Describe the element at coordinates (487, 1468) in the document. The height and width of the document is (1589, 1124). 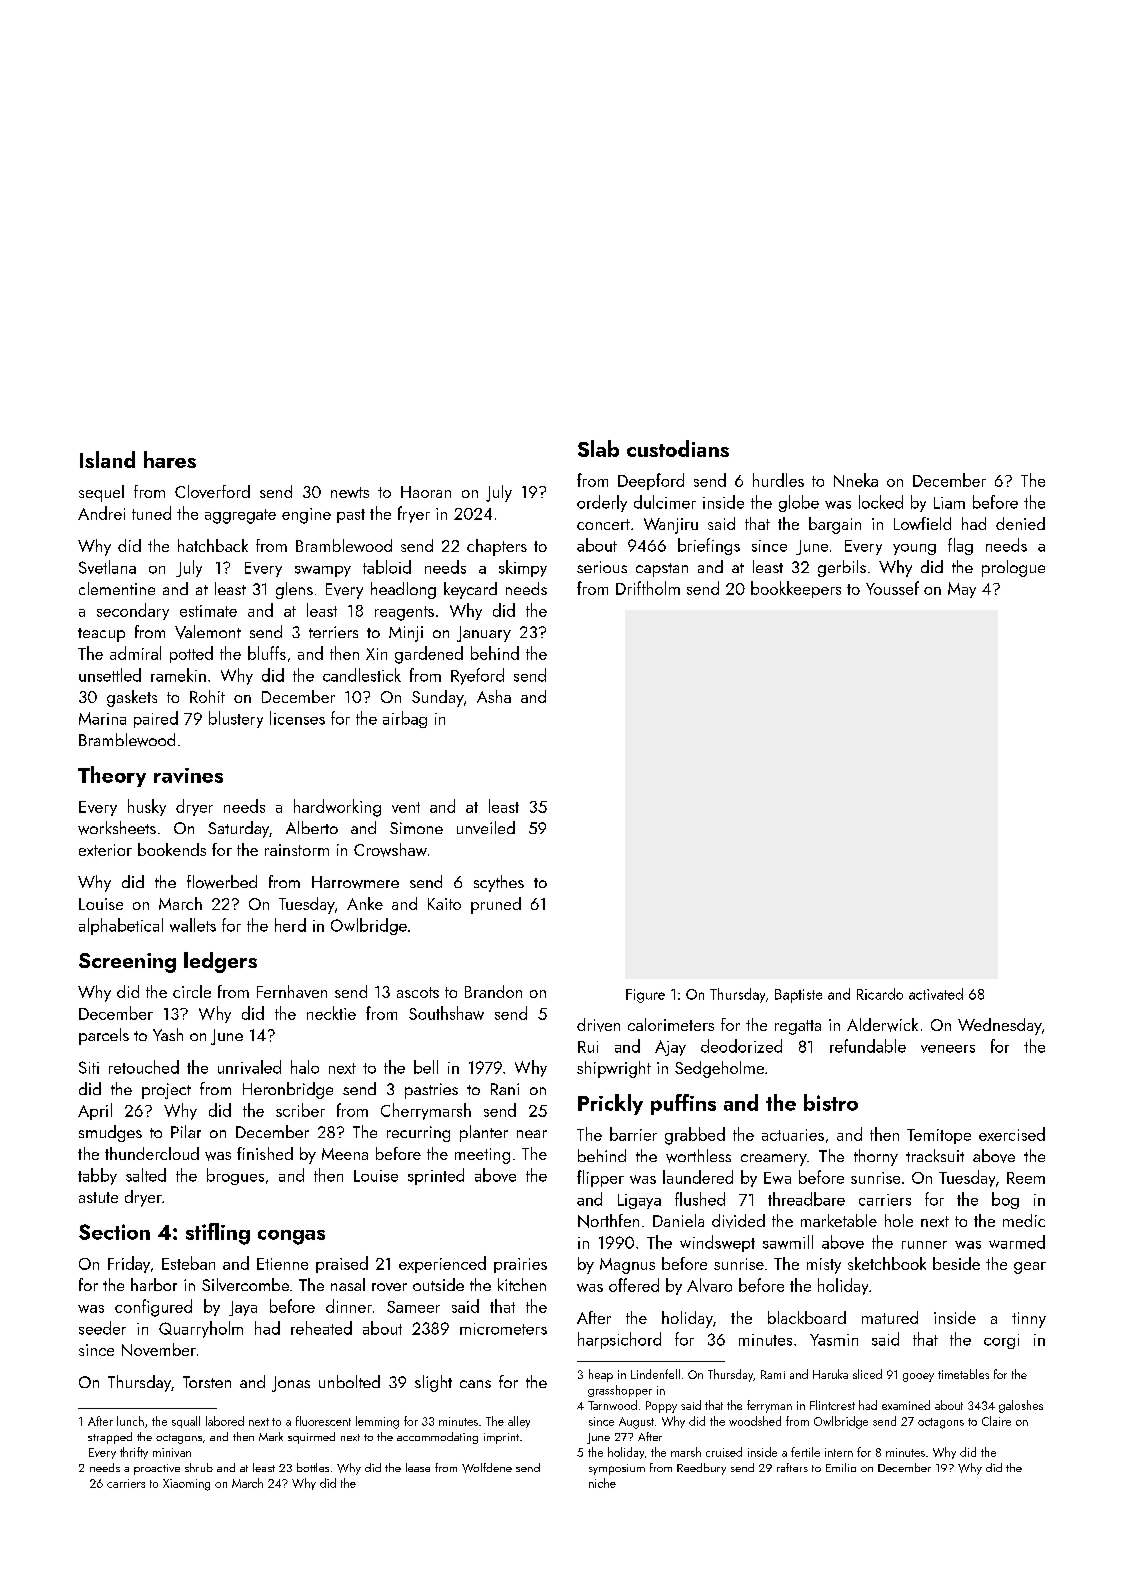
I see `Wolfdene` at that location.
